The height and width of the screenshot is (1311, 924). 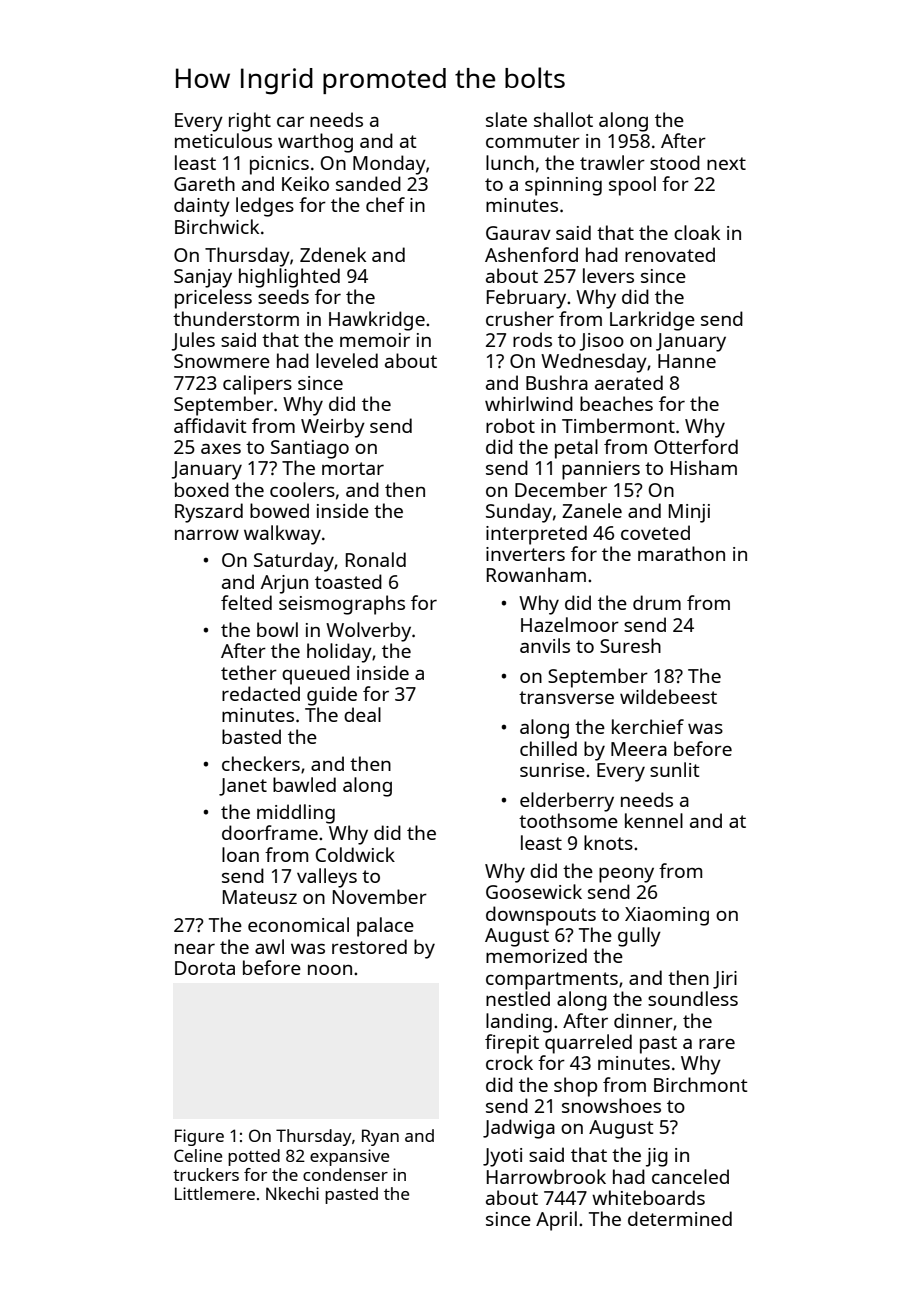 What do you see at coordinates (668, 696) in the screenshot?
I see `wildebeest` at bounding box center [668, 696].
